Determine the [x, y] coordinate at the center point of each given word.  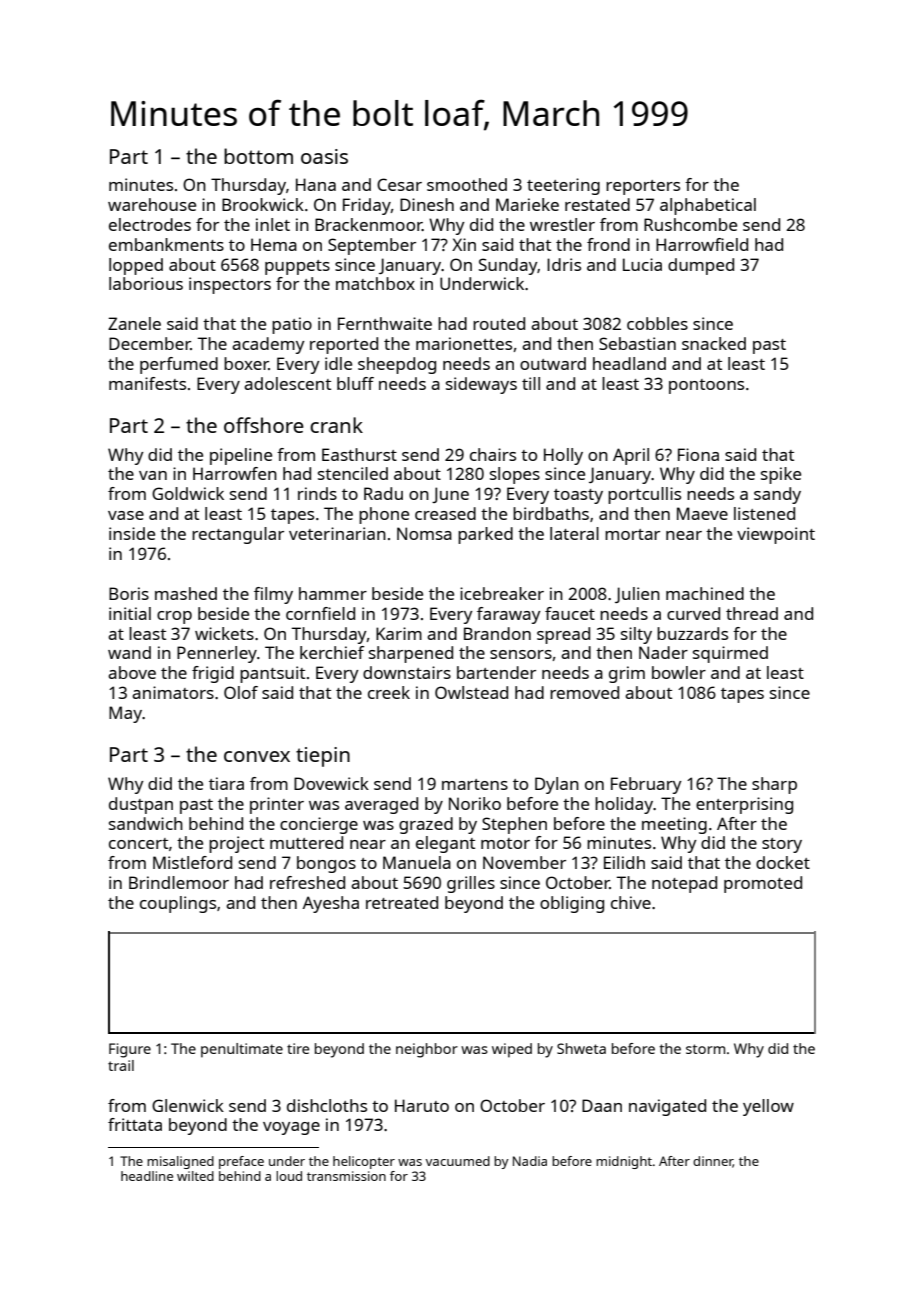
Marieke [527, 204]
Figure [130, 1050]
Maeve [702, 513]
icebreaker [502, 593]
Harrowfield [702, 244]
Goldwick [188, 493]
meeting [674, 825]
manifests [147, 383]
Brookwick [263, 204]
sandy [777, 495]
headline [147, 1176]
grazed [426, 825]
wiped [512, 1050]
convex [257, 756]
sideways [481, 385]
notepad [684, 884]
